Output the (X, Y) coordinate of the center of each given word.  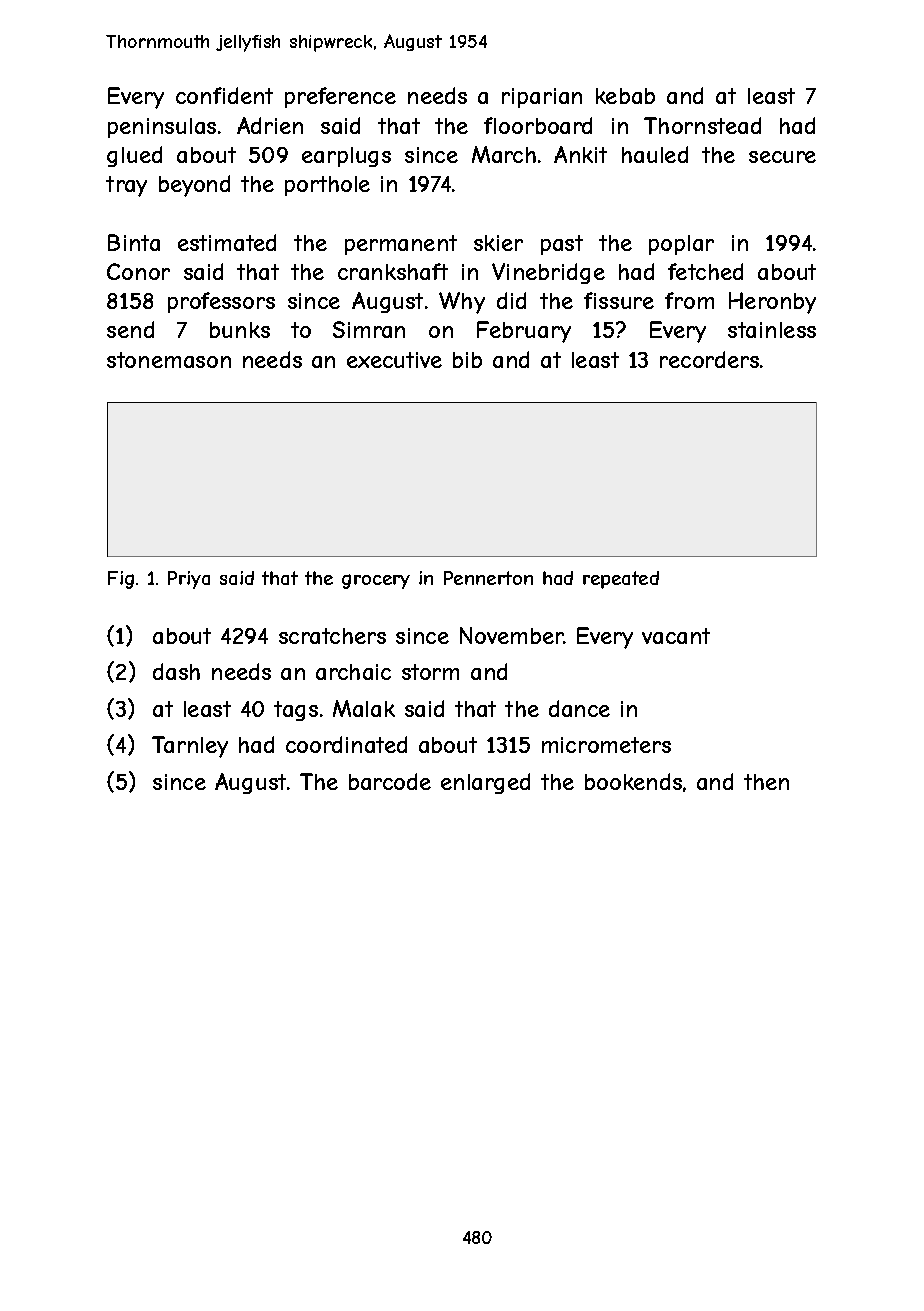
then (766, 782)
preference (340, 97)
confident (224, 95)
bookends (633, 781)
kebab (625, 96)
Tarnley (190, 747)
